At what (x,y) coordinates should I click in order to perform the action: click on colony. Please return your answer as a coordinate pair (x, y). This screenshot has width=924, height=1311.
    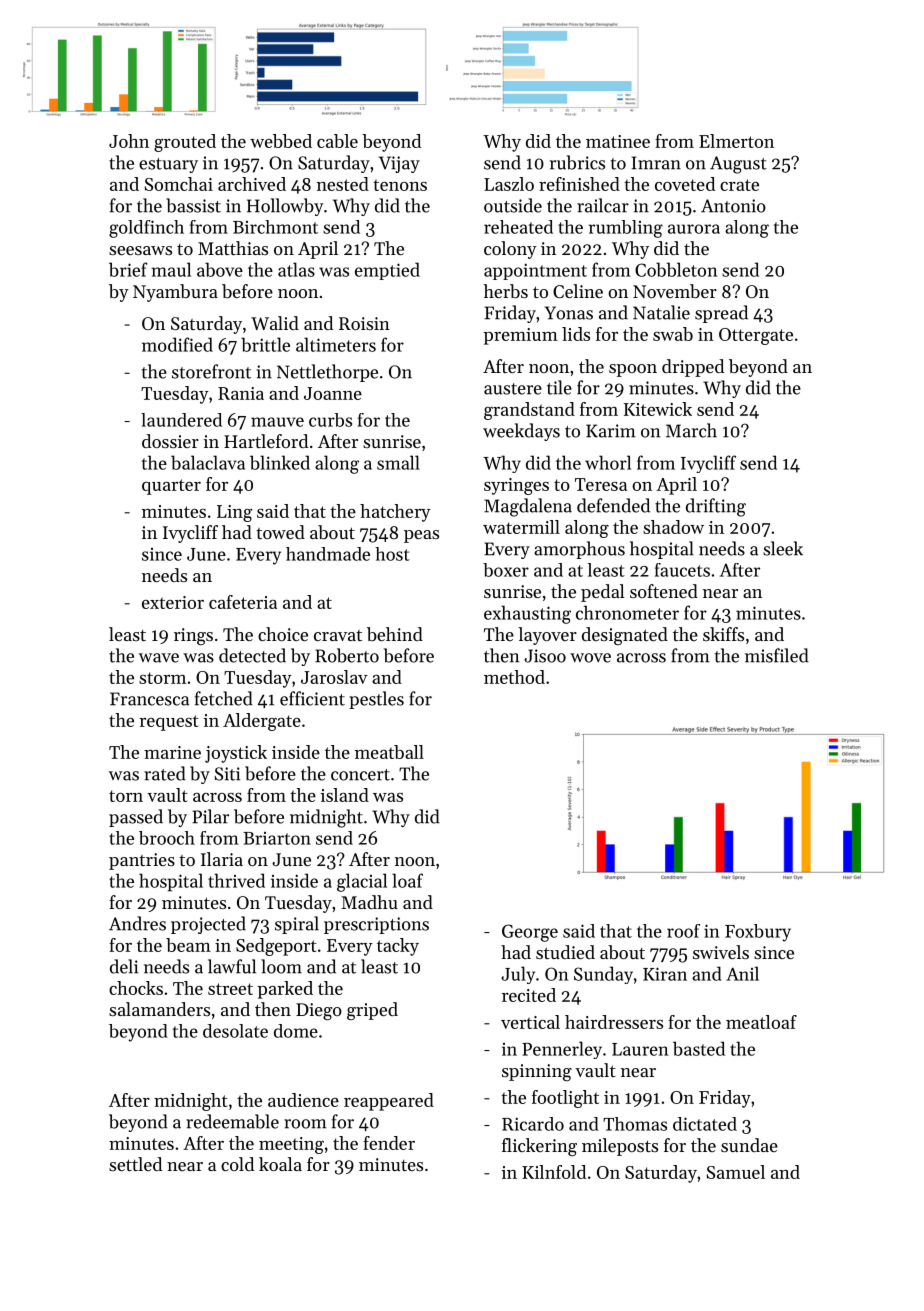
    Looking at the image, I should click on (510, 250).
